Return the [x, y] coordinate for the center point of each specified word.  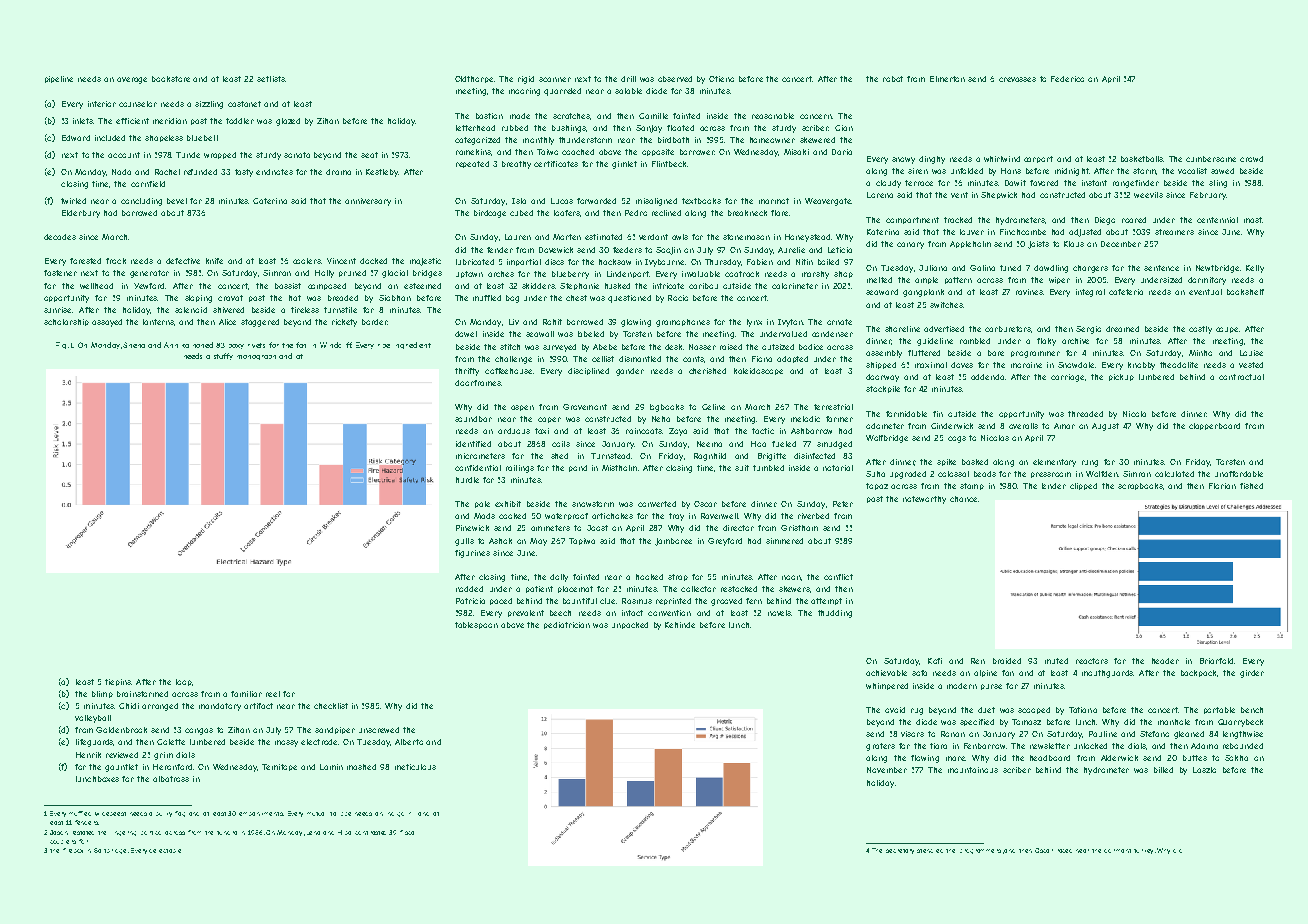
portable [1219, 710]
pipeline [59, 79]
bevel [177, 201]
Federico [1067, 79]
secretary [900, 851]
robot [893, 79]
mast [1253, 220]
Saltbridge [110, 851]
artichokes [612, 516]
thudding [835, 614]
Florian [1222, 486]
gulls [464, 542]
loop [184, 682]
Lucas [562, 201]
